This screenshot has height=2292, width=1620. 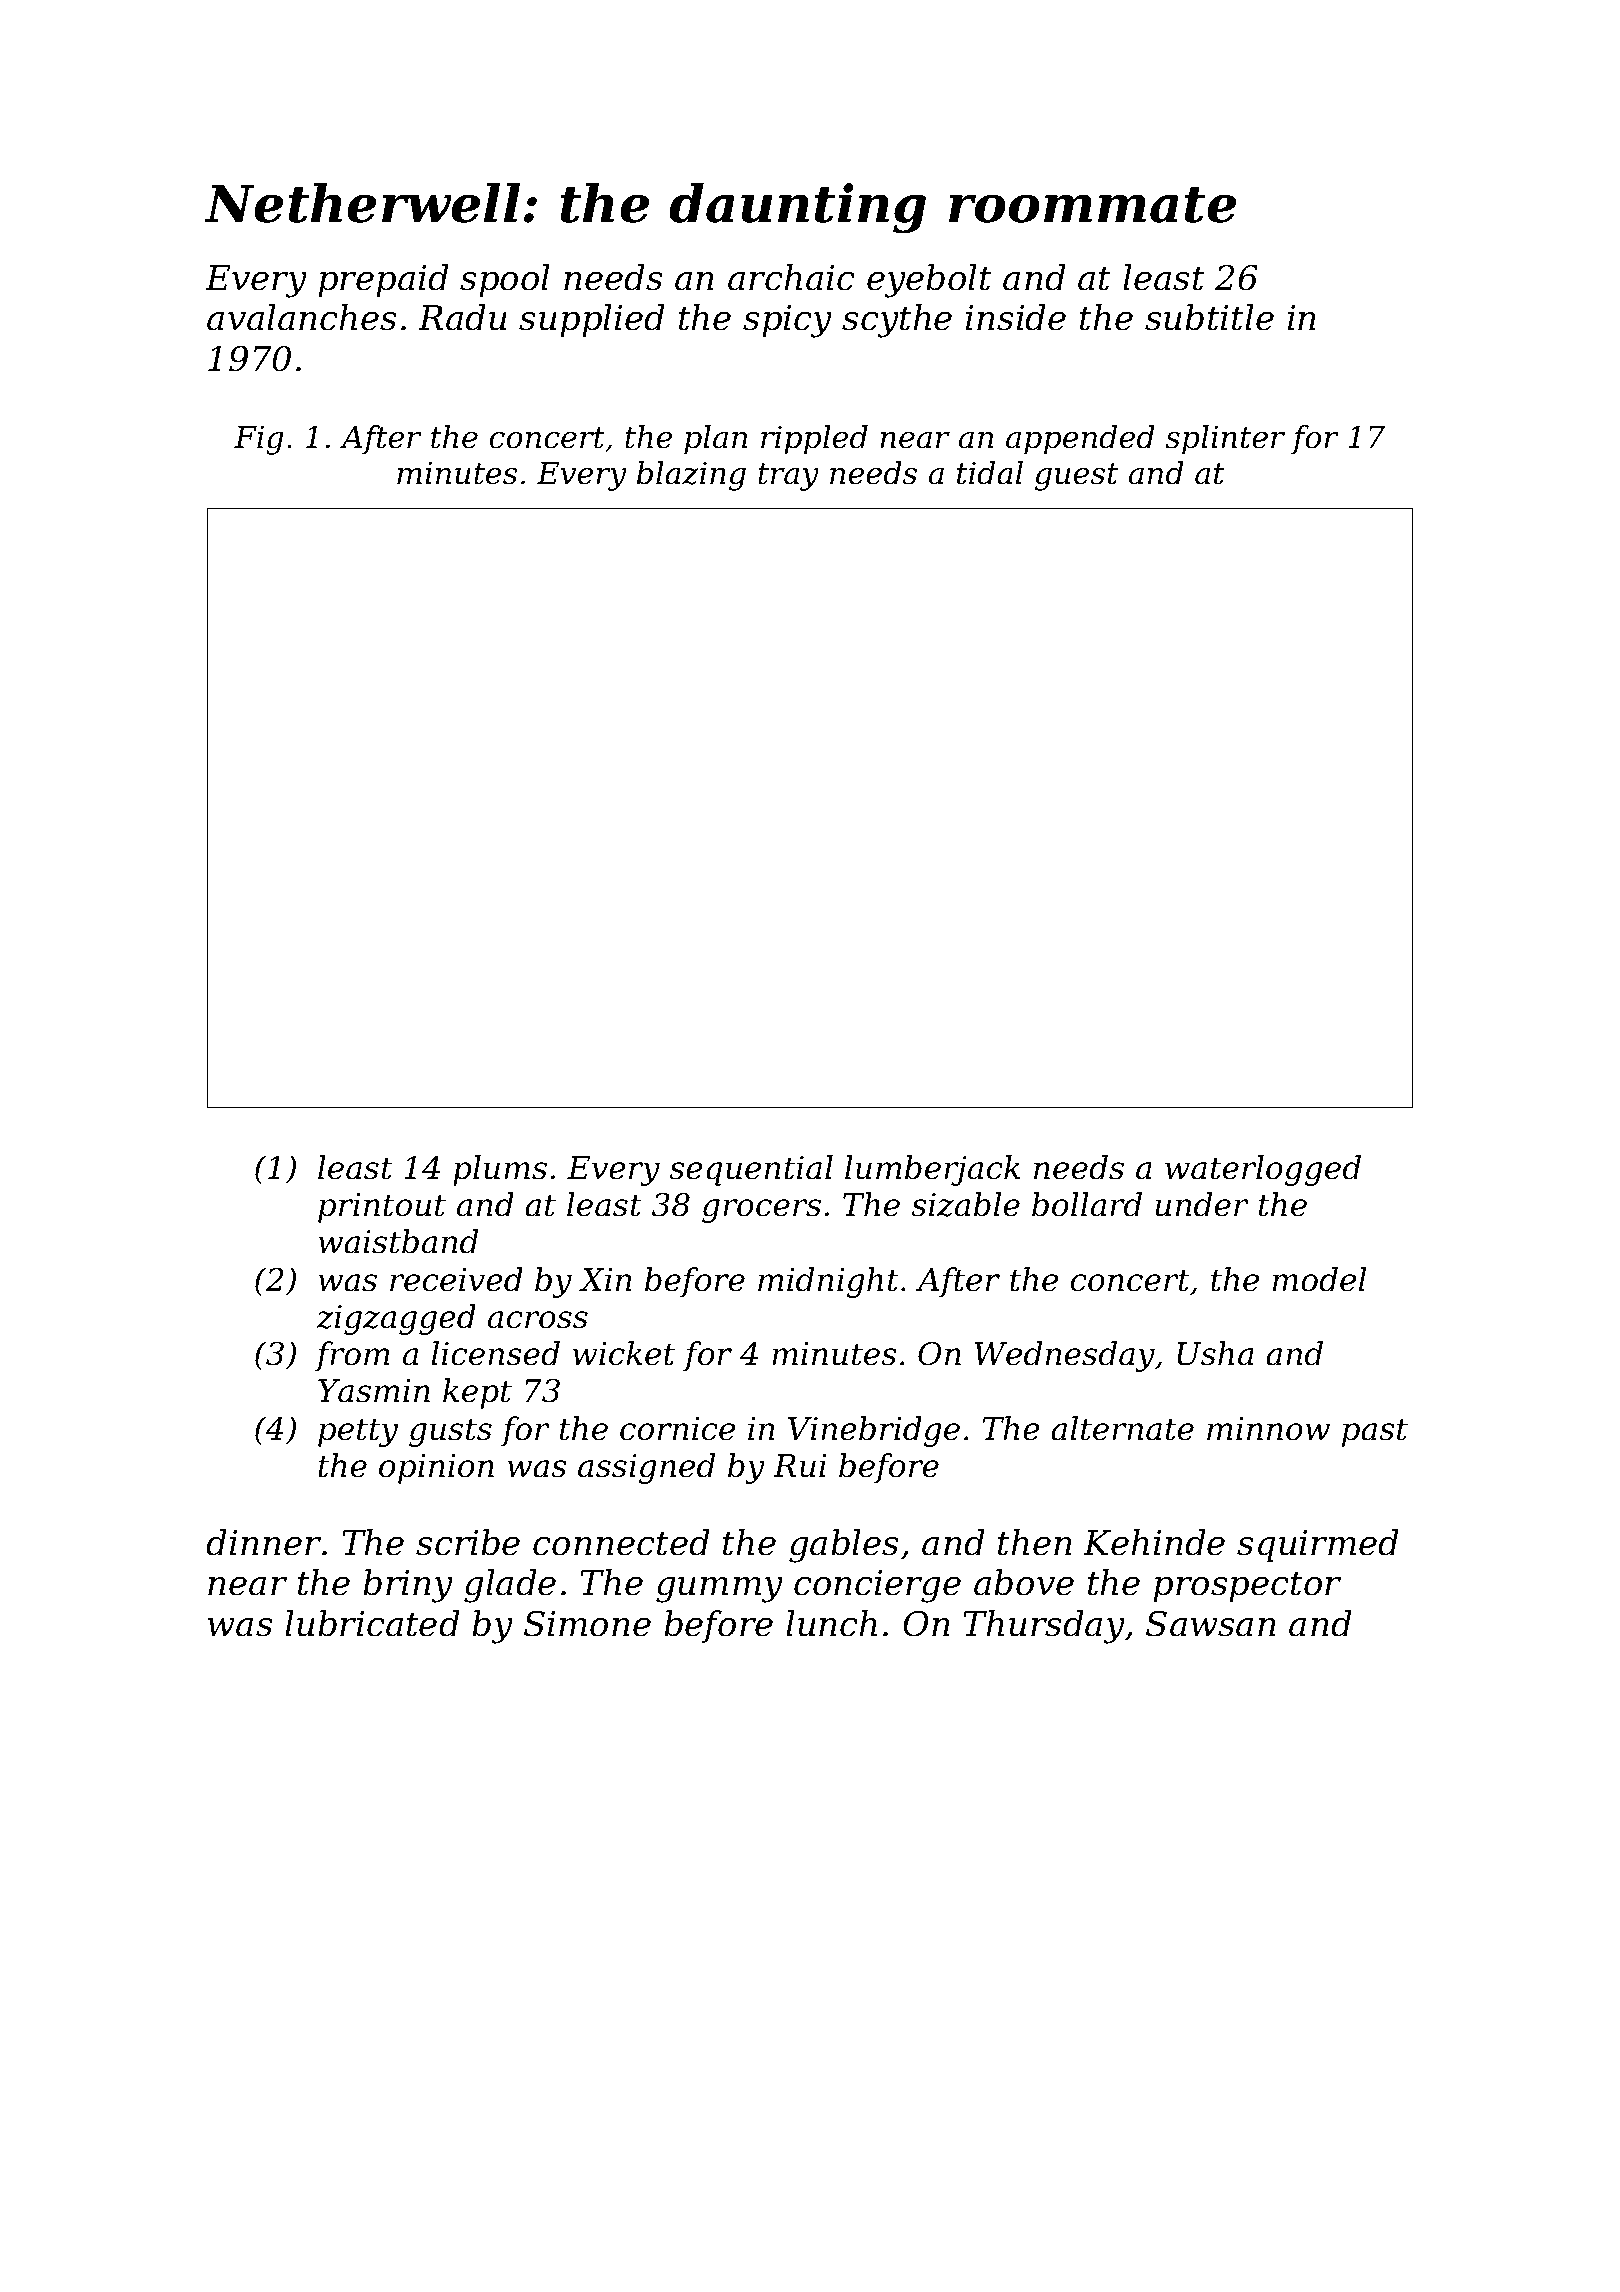 What do you see at coordinates (382, 1208) in the screenshot?
I see `printout` at bounding box center [382, 1208].
